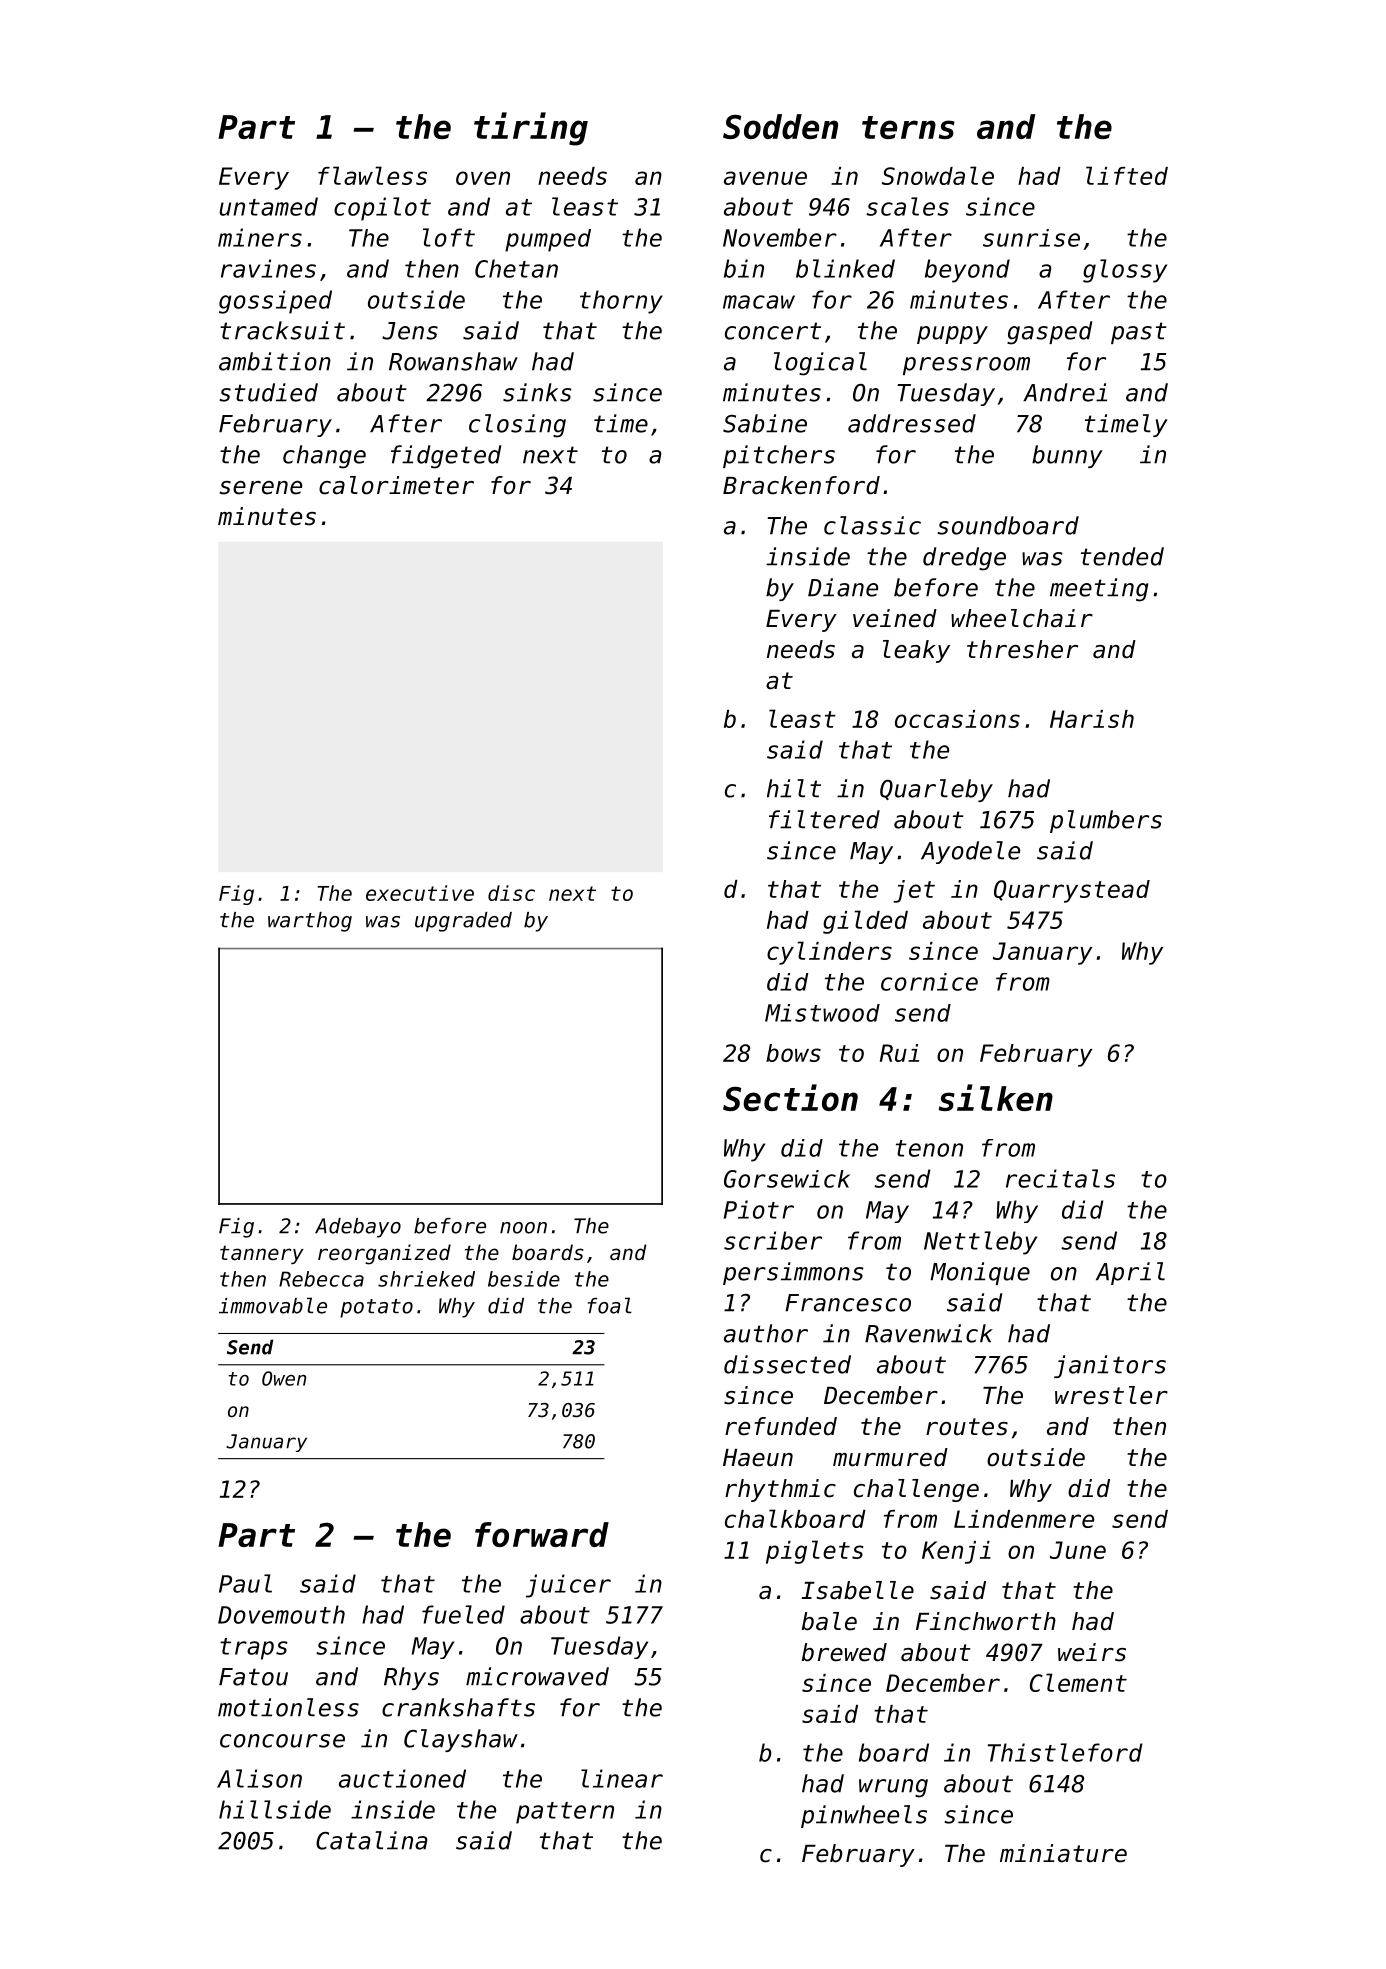 The image size is (1386, 1969). Describe the element at coordinates (268, 206) in the document. I see `untamed` at that location.
